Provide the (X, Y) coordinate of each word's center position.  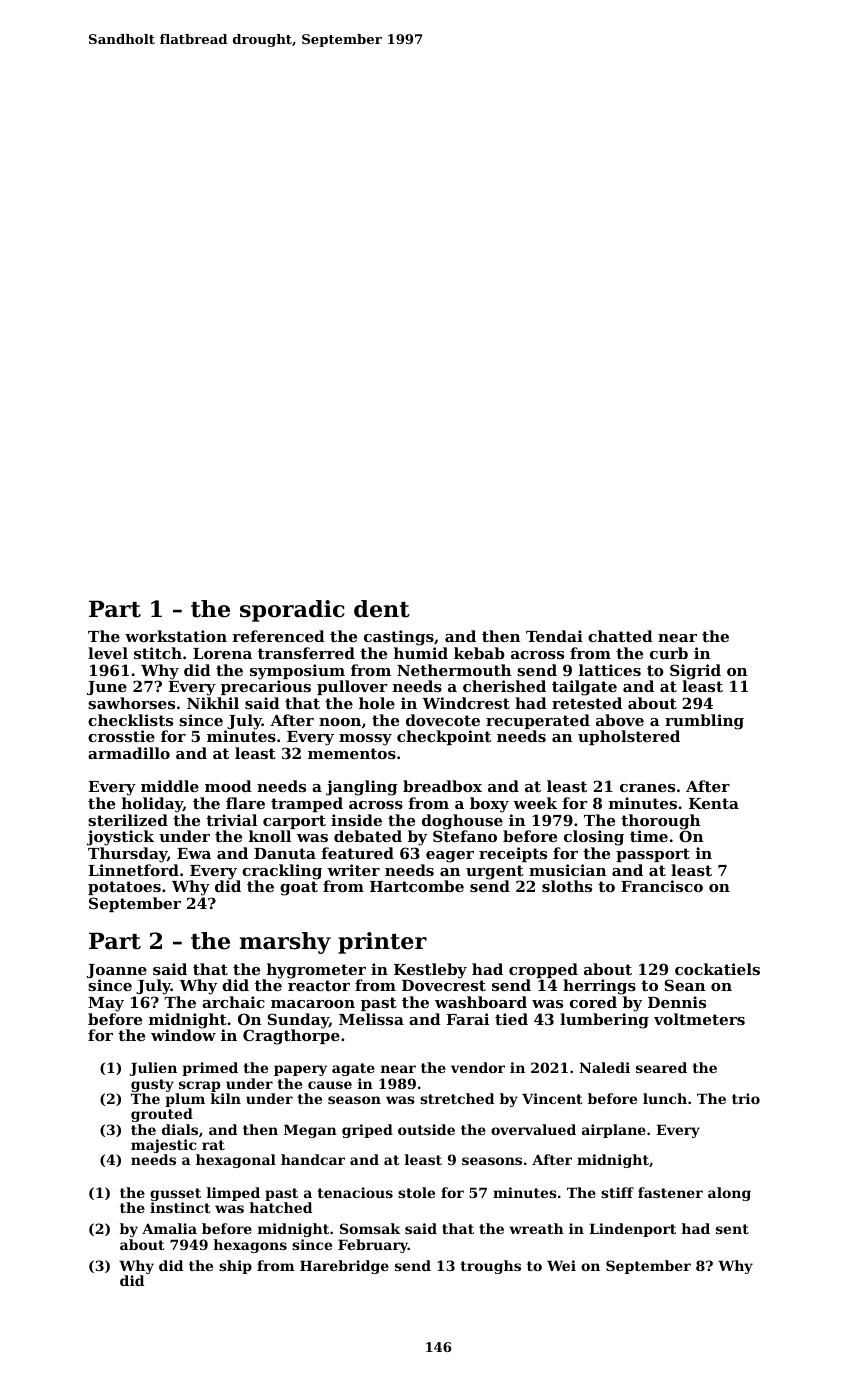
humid (421, 653)
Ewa (194, 853)
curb (669, 653)
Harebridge (344, 1267)
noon (340, 722)
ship (235, 1267)
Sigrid (695, 672)
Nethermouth (454, 670)
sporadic (292, 611)
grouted (162, 1115)
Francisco (662, 886)
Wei (561, 1265)
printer (382, 943)
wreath (536, 1228)
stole (416, 1192)
